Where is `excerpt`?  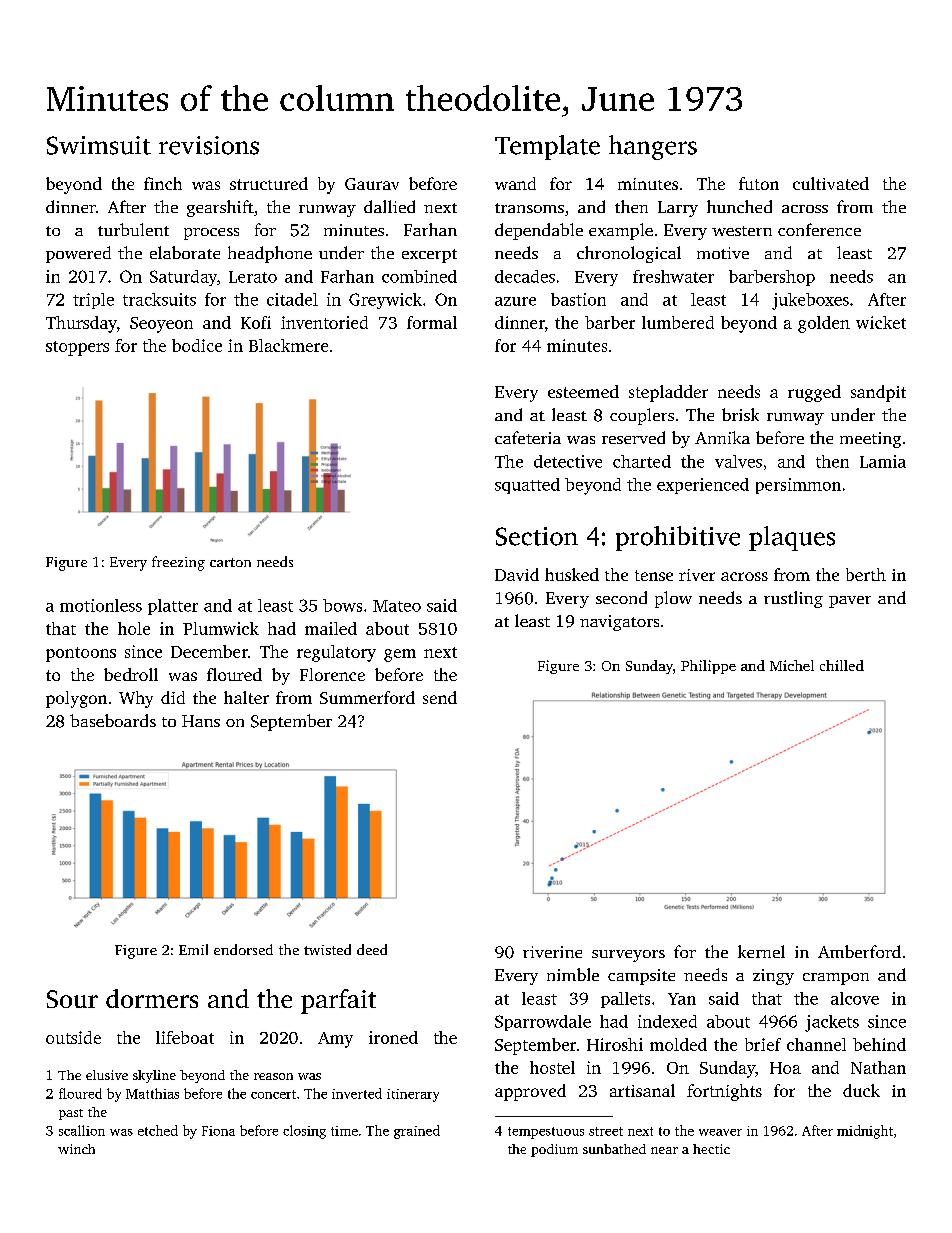 excerpt is located at coordinates (429, 256).
